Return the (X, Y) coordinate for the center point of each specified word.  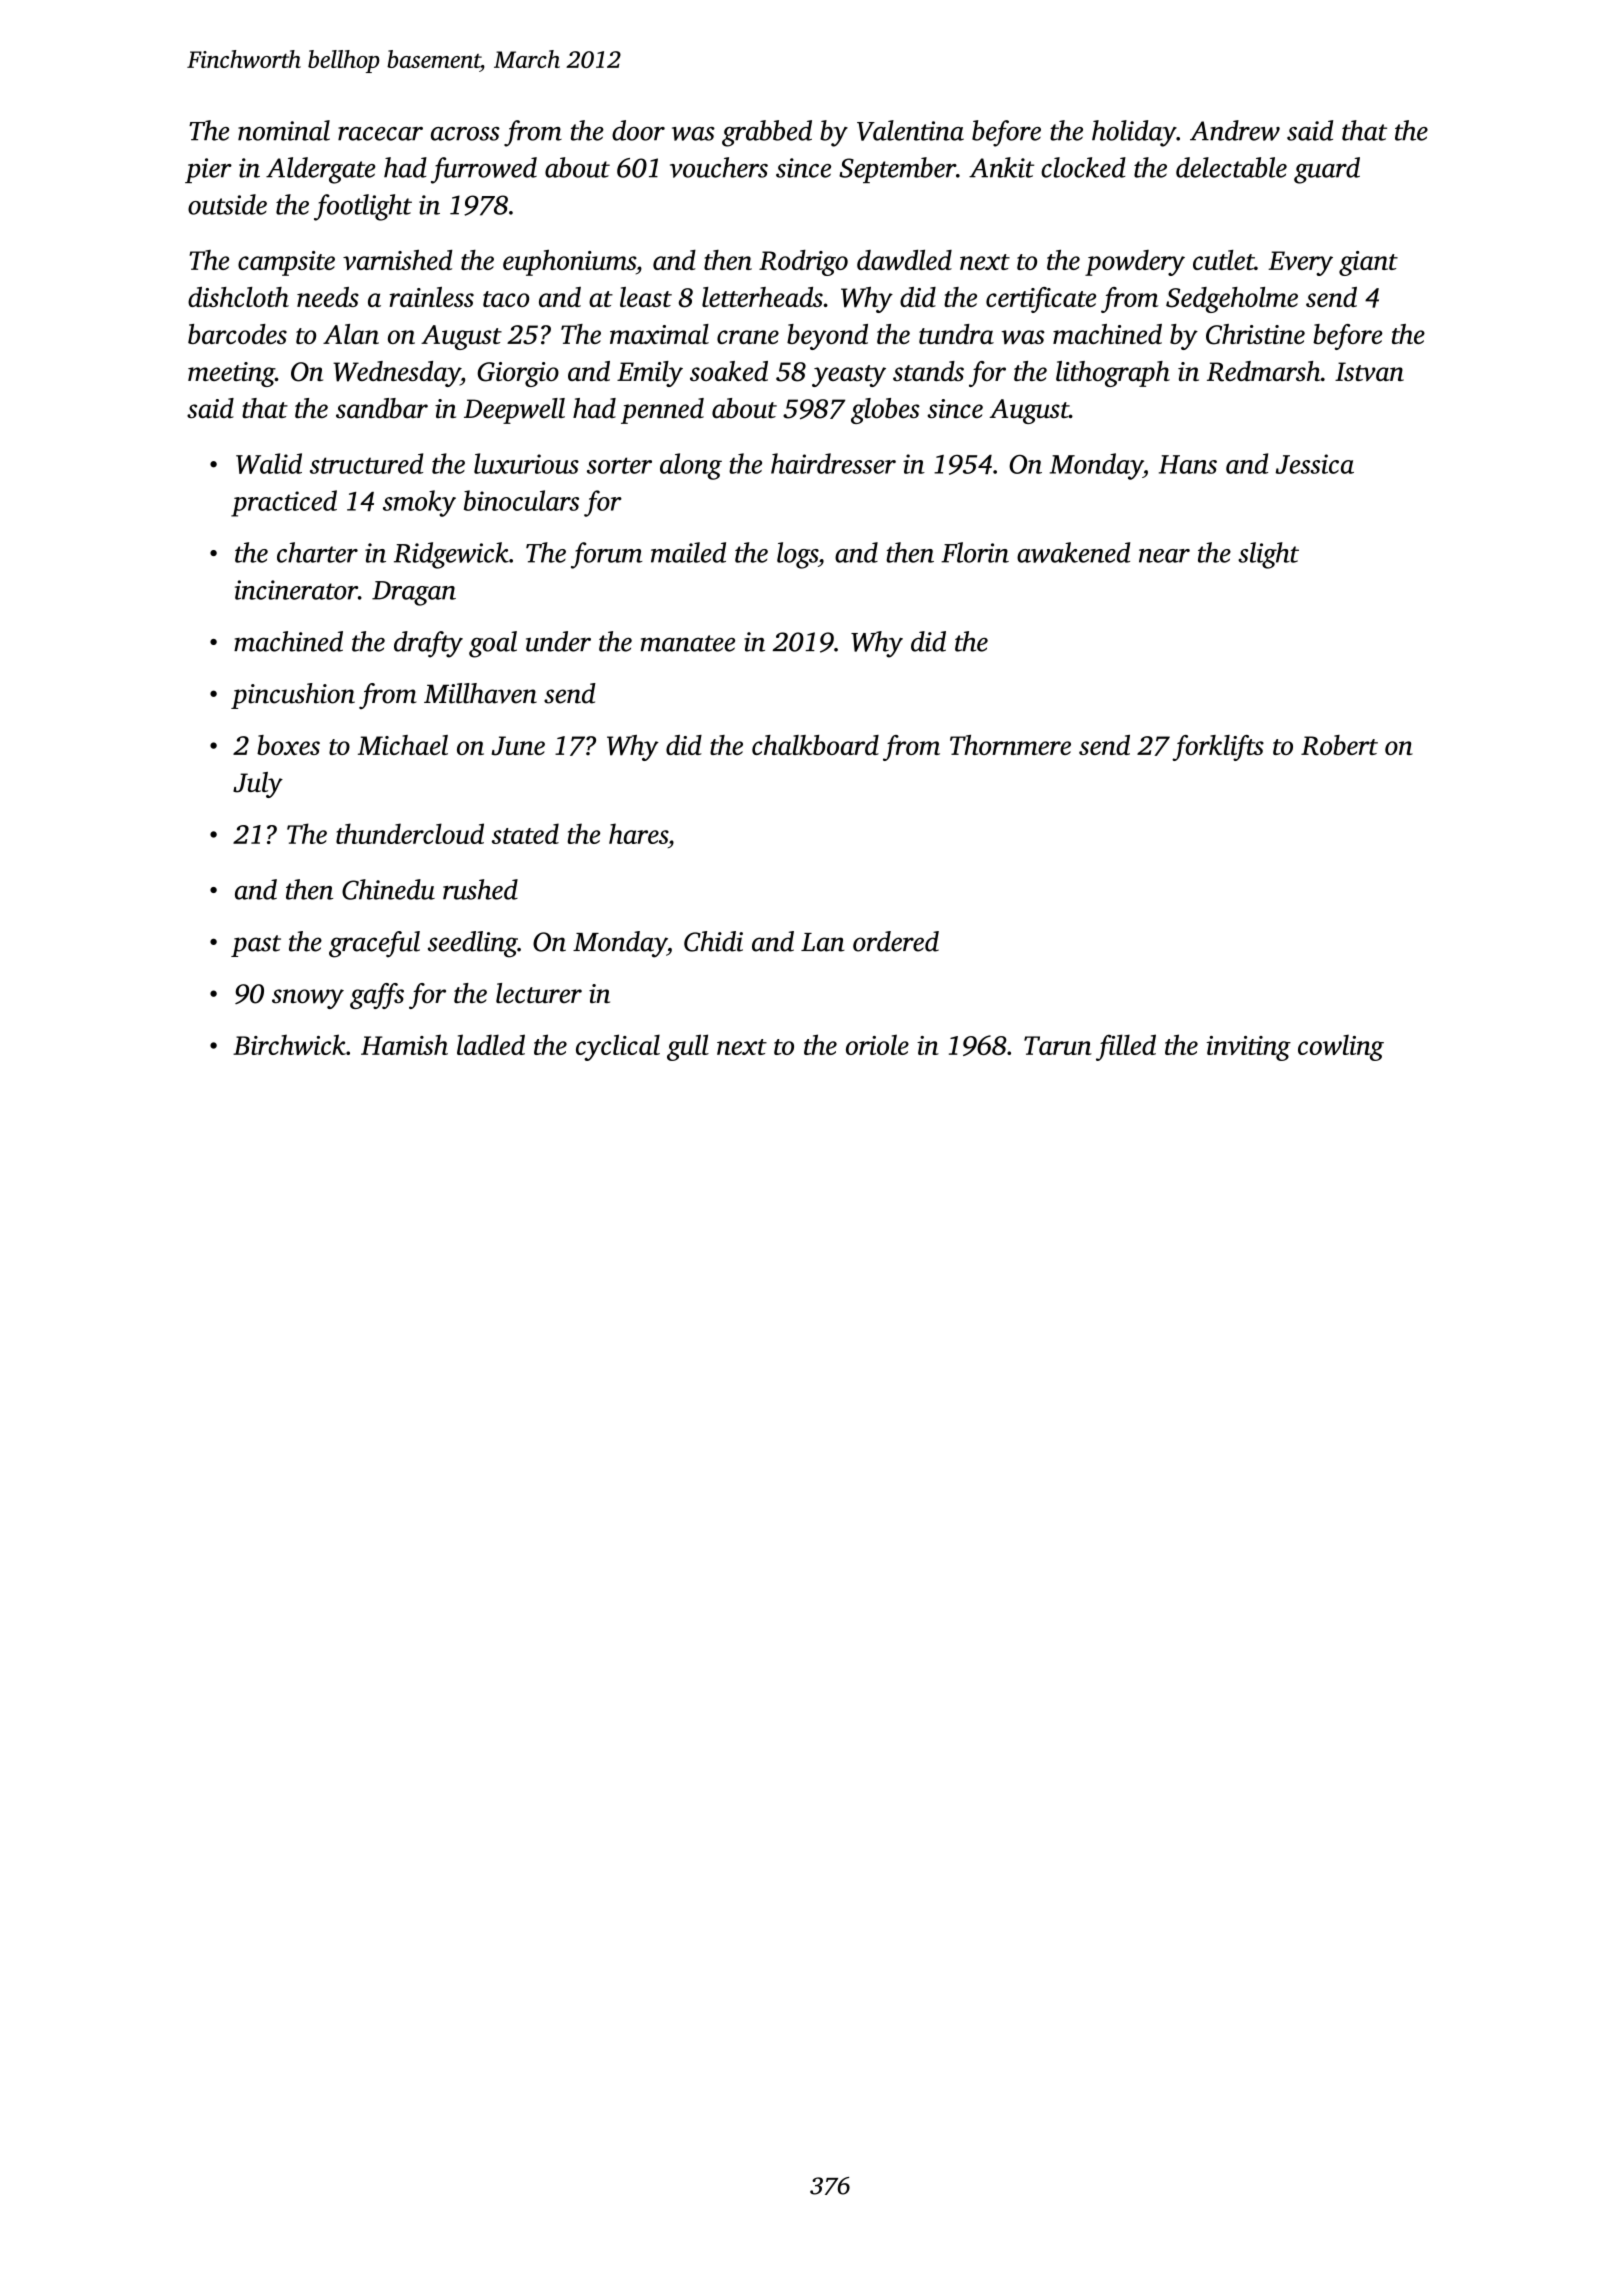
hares (638, 833)
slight (1268, 555)
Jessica (1315, 464)
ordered (896, 941)
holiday (1134, 133)
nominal (284, 130)
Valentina (910, 130)
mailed (688, 552)
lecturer (539, 993)
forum (606, 555)
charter (317, 552)
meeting (231, 374)
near (1164, 556)
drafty (428, 644)
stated (525, 833)
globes (885, 411)
